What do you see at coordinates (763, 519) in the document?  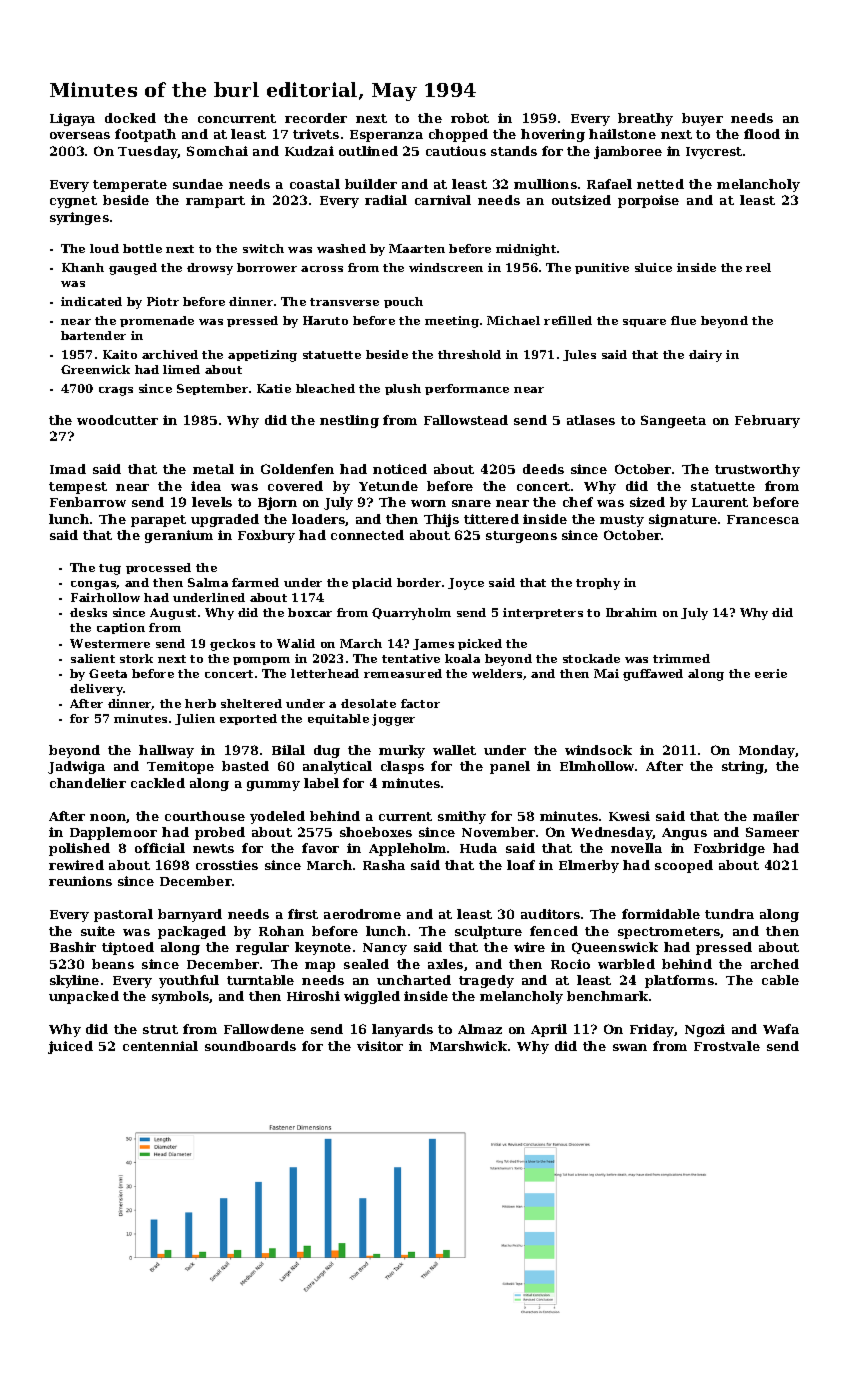 I see `Francesca` at bounding box center [763, 519].
